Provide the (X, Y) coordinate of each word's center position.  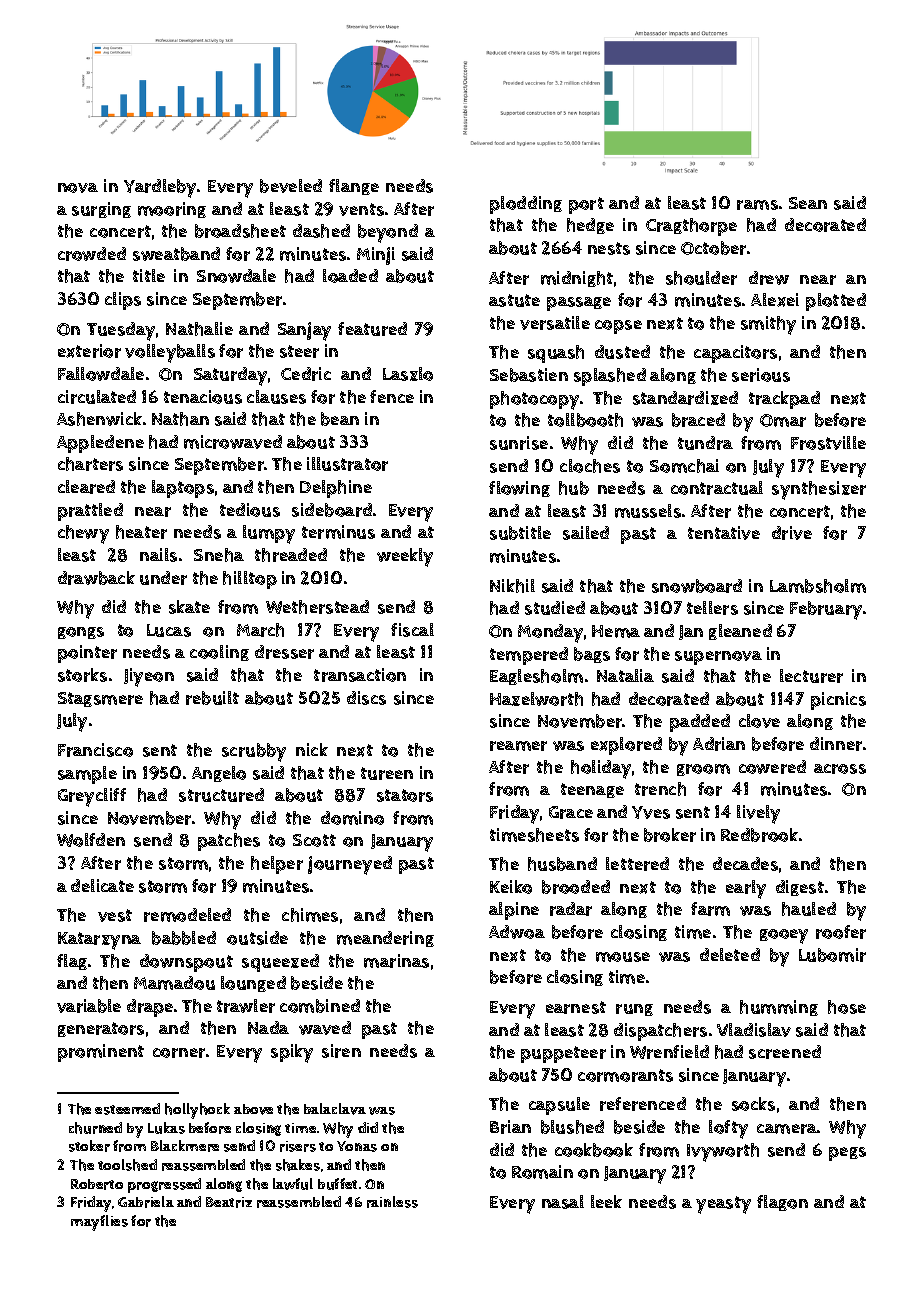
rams (757, 205)
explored (626, 746)
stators (405, 795)
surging (101, 210)
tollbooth (585, 420)
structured (221, 795)
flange (354, 187)
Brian (510, 1127)
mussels (648, 511)
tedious (250, 510)
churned (95, 1128)
